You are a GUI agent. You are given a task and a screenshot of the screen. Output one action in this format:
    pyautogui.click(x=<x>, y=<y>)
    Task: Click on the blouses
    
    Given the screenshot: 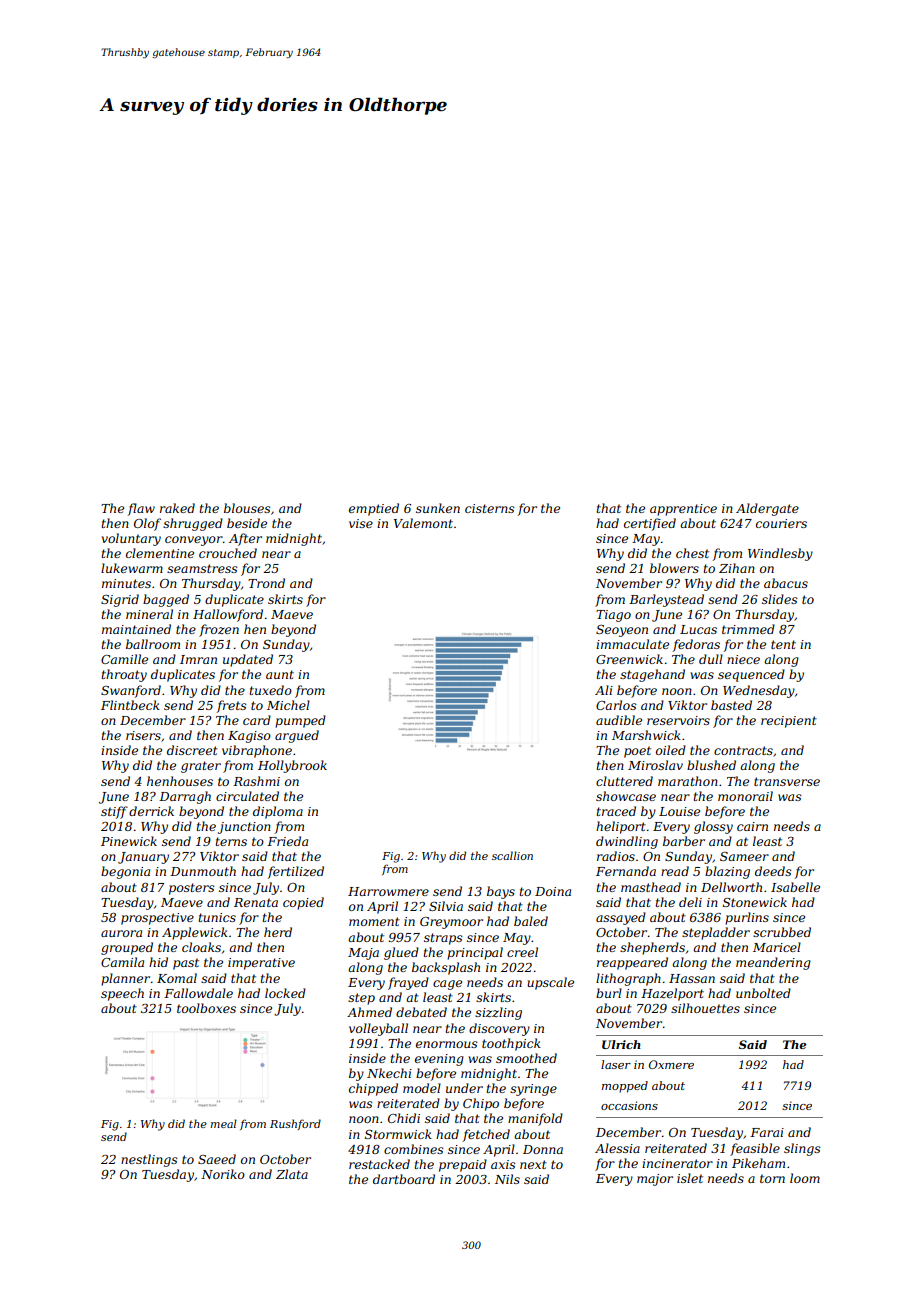 What is the action you would take?
    pyautogui.click(x=247, y=508)
